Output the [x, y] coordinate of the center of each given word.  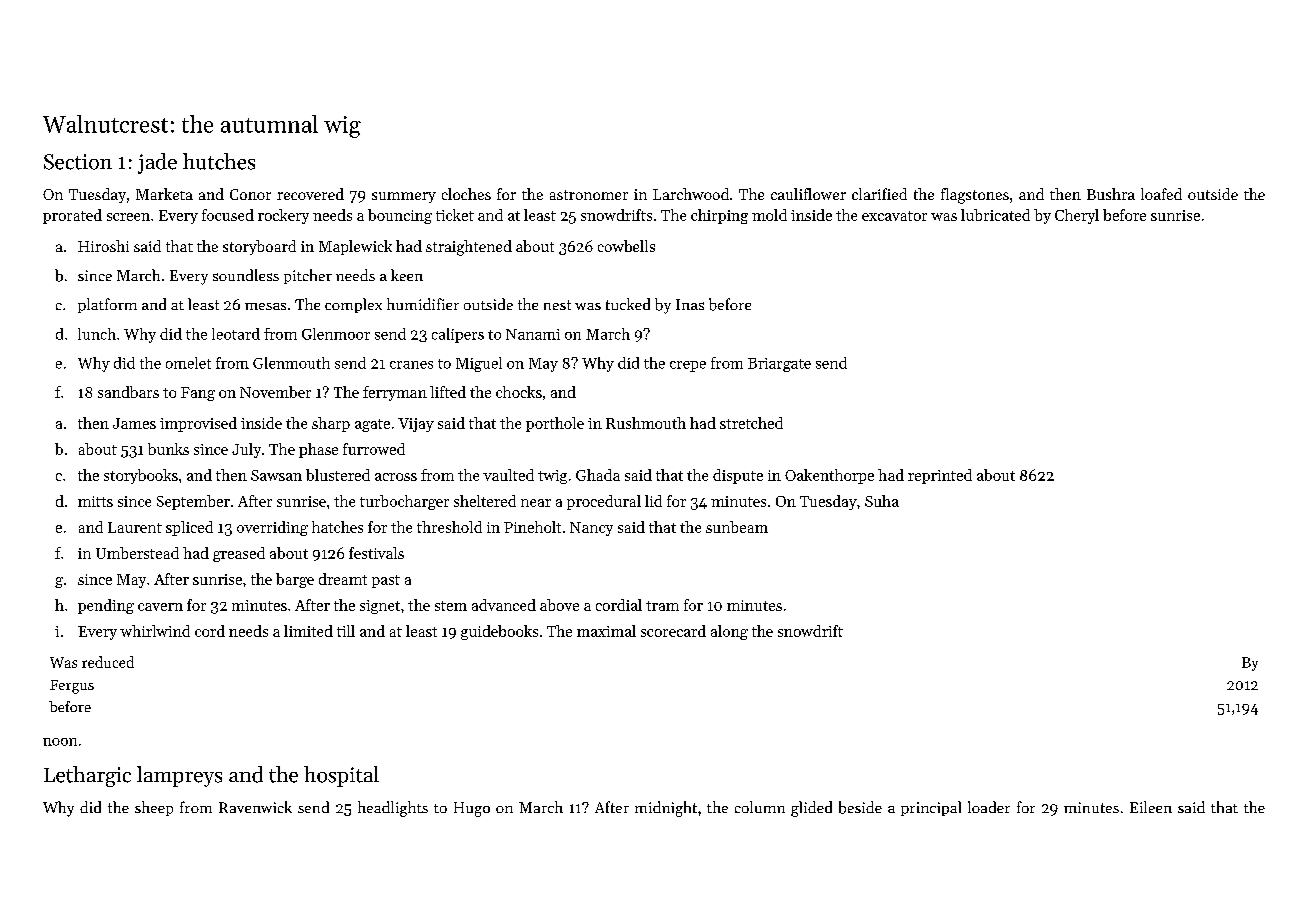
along [729, 632]
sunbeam [737, 527]
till [346, 631]
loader [989, 807]
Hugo [472, 809]
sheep [154, 808]
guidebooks [499, 632]
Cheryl [1077, 216]
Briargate [779, 365]
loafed [1161, 194]
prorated [72, 216]
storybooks [141, 476]
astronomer [589, 195]
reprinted [940, 476]
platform [107, 305]
